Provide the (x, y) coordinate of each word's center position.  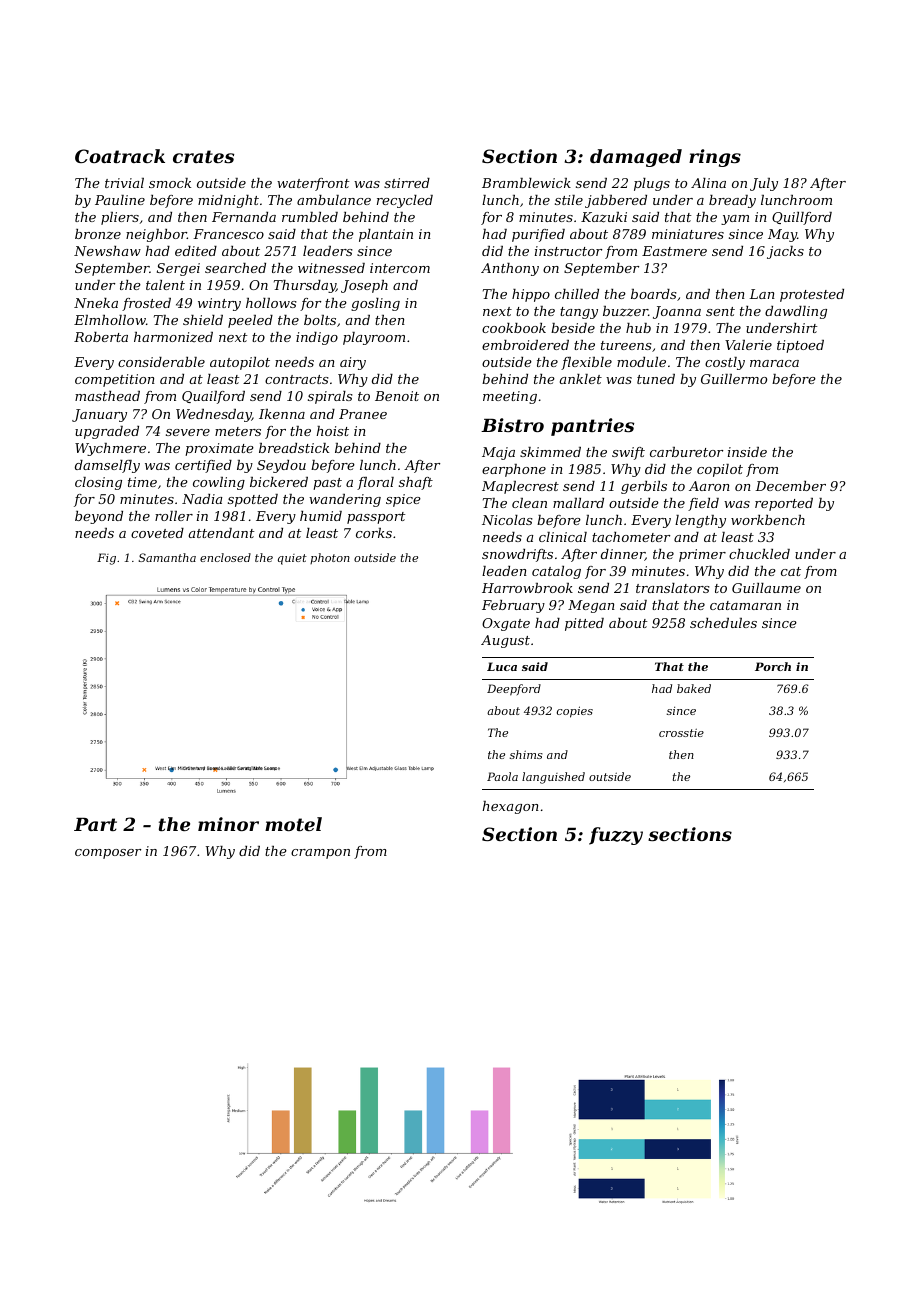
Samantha (167, 557)
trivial (124, 183)
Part (95, 824)
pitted (584, 624)
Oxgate (506, 624)
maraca (774, 363)
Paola (502, 776)
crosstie (681, 733)
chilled (577, 294)
